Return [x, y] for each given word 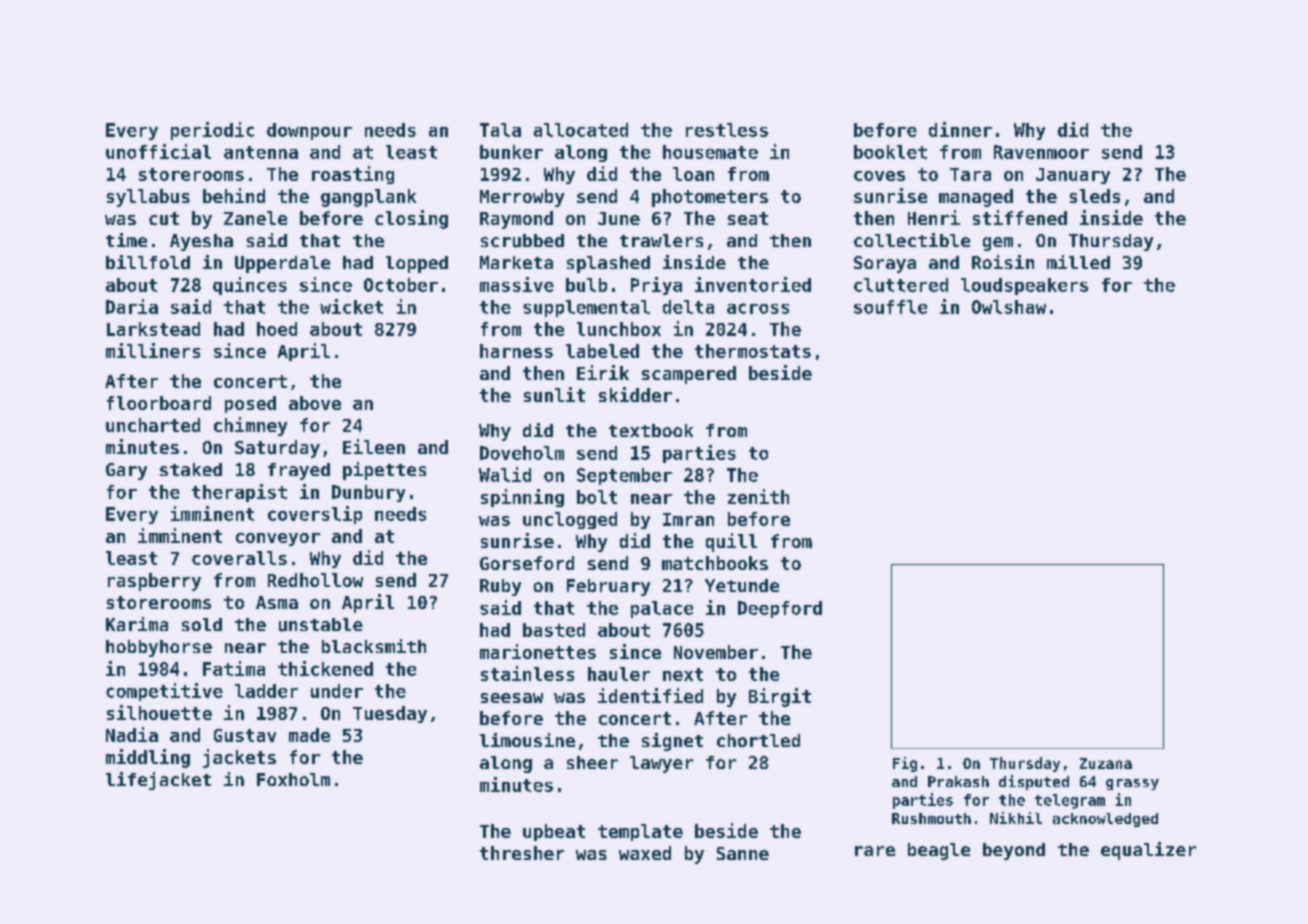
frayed [299, 471]
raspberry [154, 582]
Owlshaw [1009, 307]
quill [731, 542]
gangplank [368, 198]
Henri [934, 217]
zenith [758, 496]
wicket [351, 306]
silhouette [159, 712]
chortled [758, 740]
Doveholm [522, 453]
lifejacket [158, 781]
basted [554, 630]
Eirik [603, 372]
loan [693, 174]
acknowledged [1105, 820]
